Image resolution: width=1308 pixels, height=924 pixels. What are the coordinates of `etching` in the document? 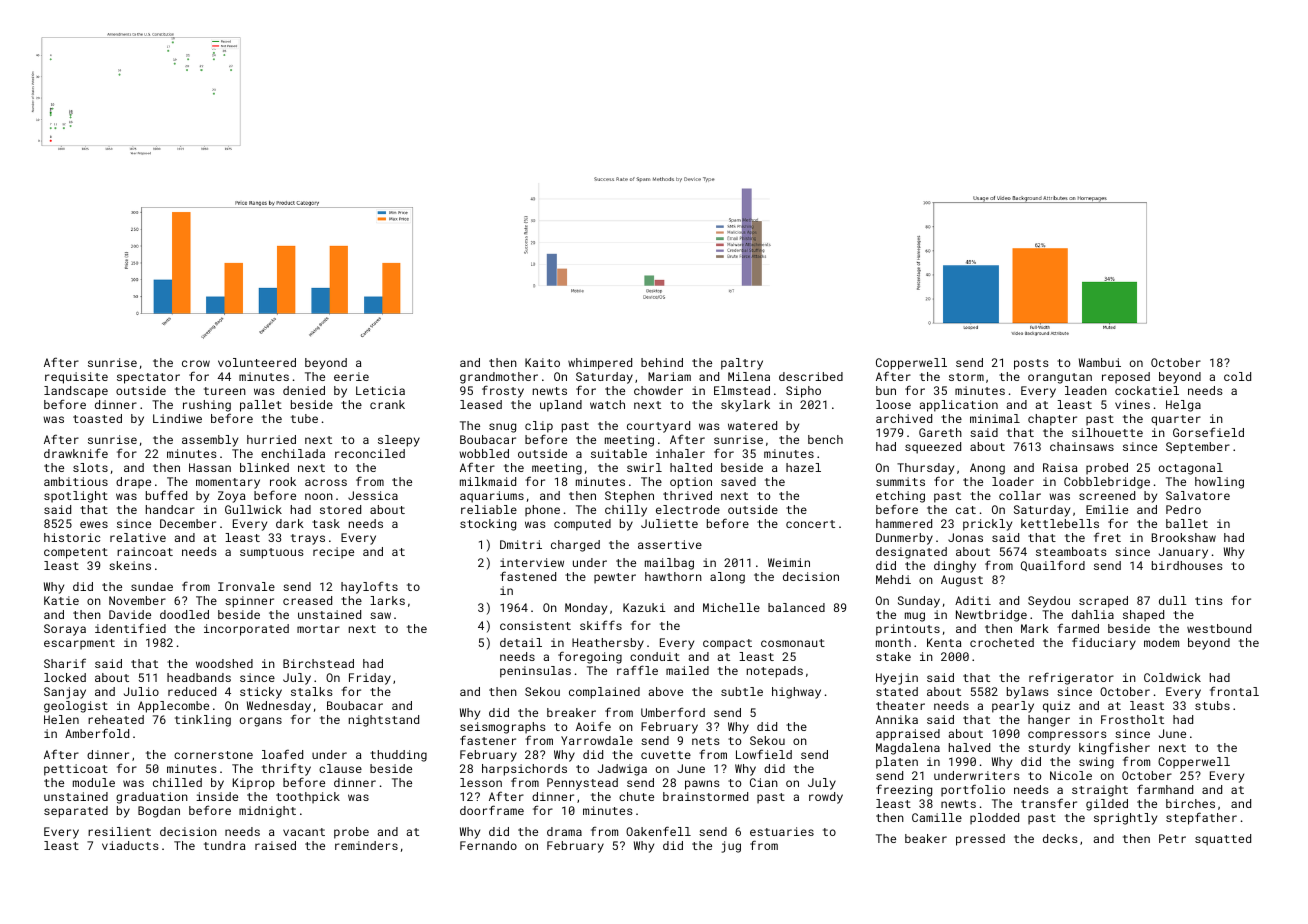 It's located at (900, 497).
